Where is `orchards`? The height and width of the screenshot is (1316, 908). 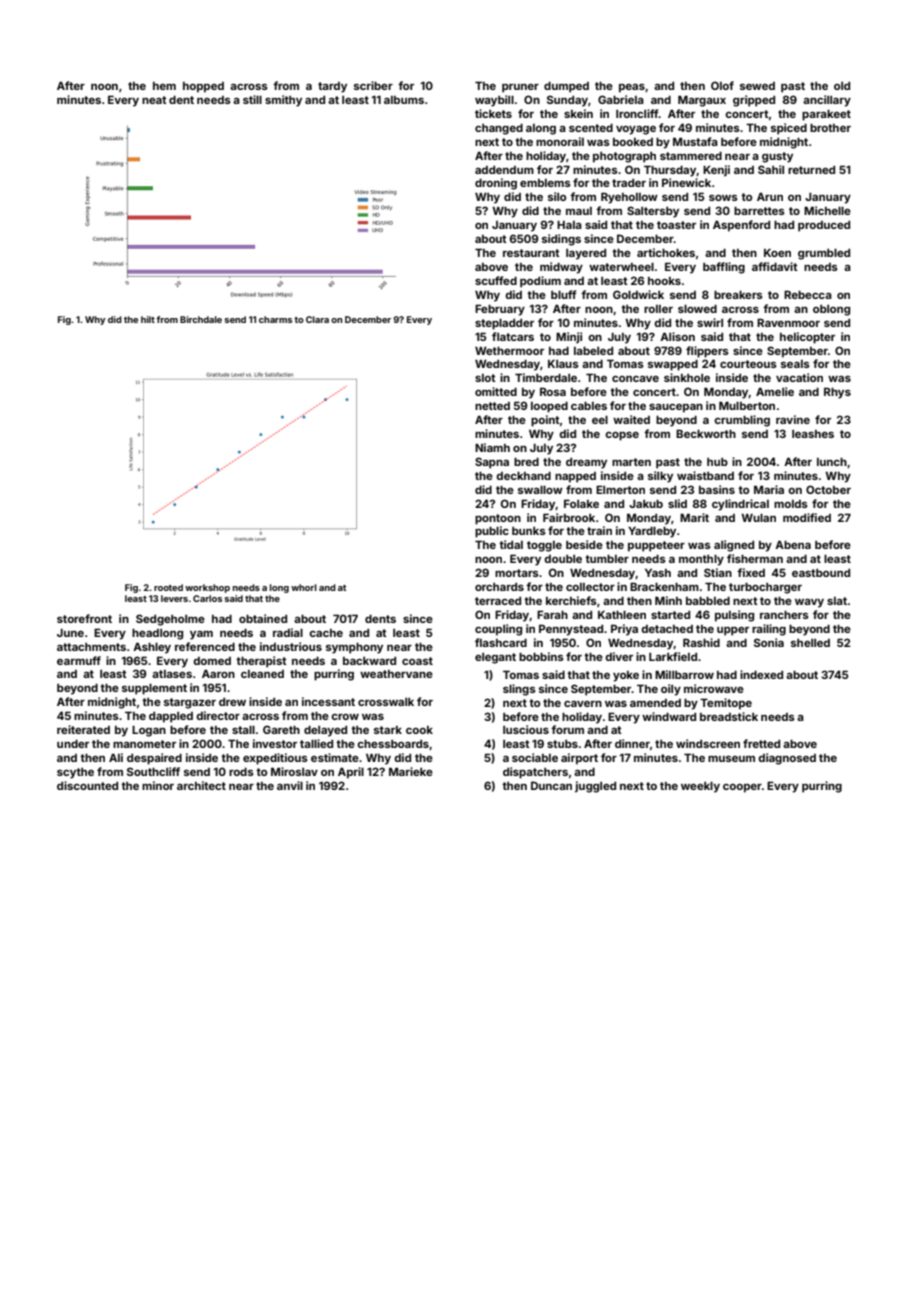 orchards is located at coordinates (499, 587).
